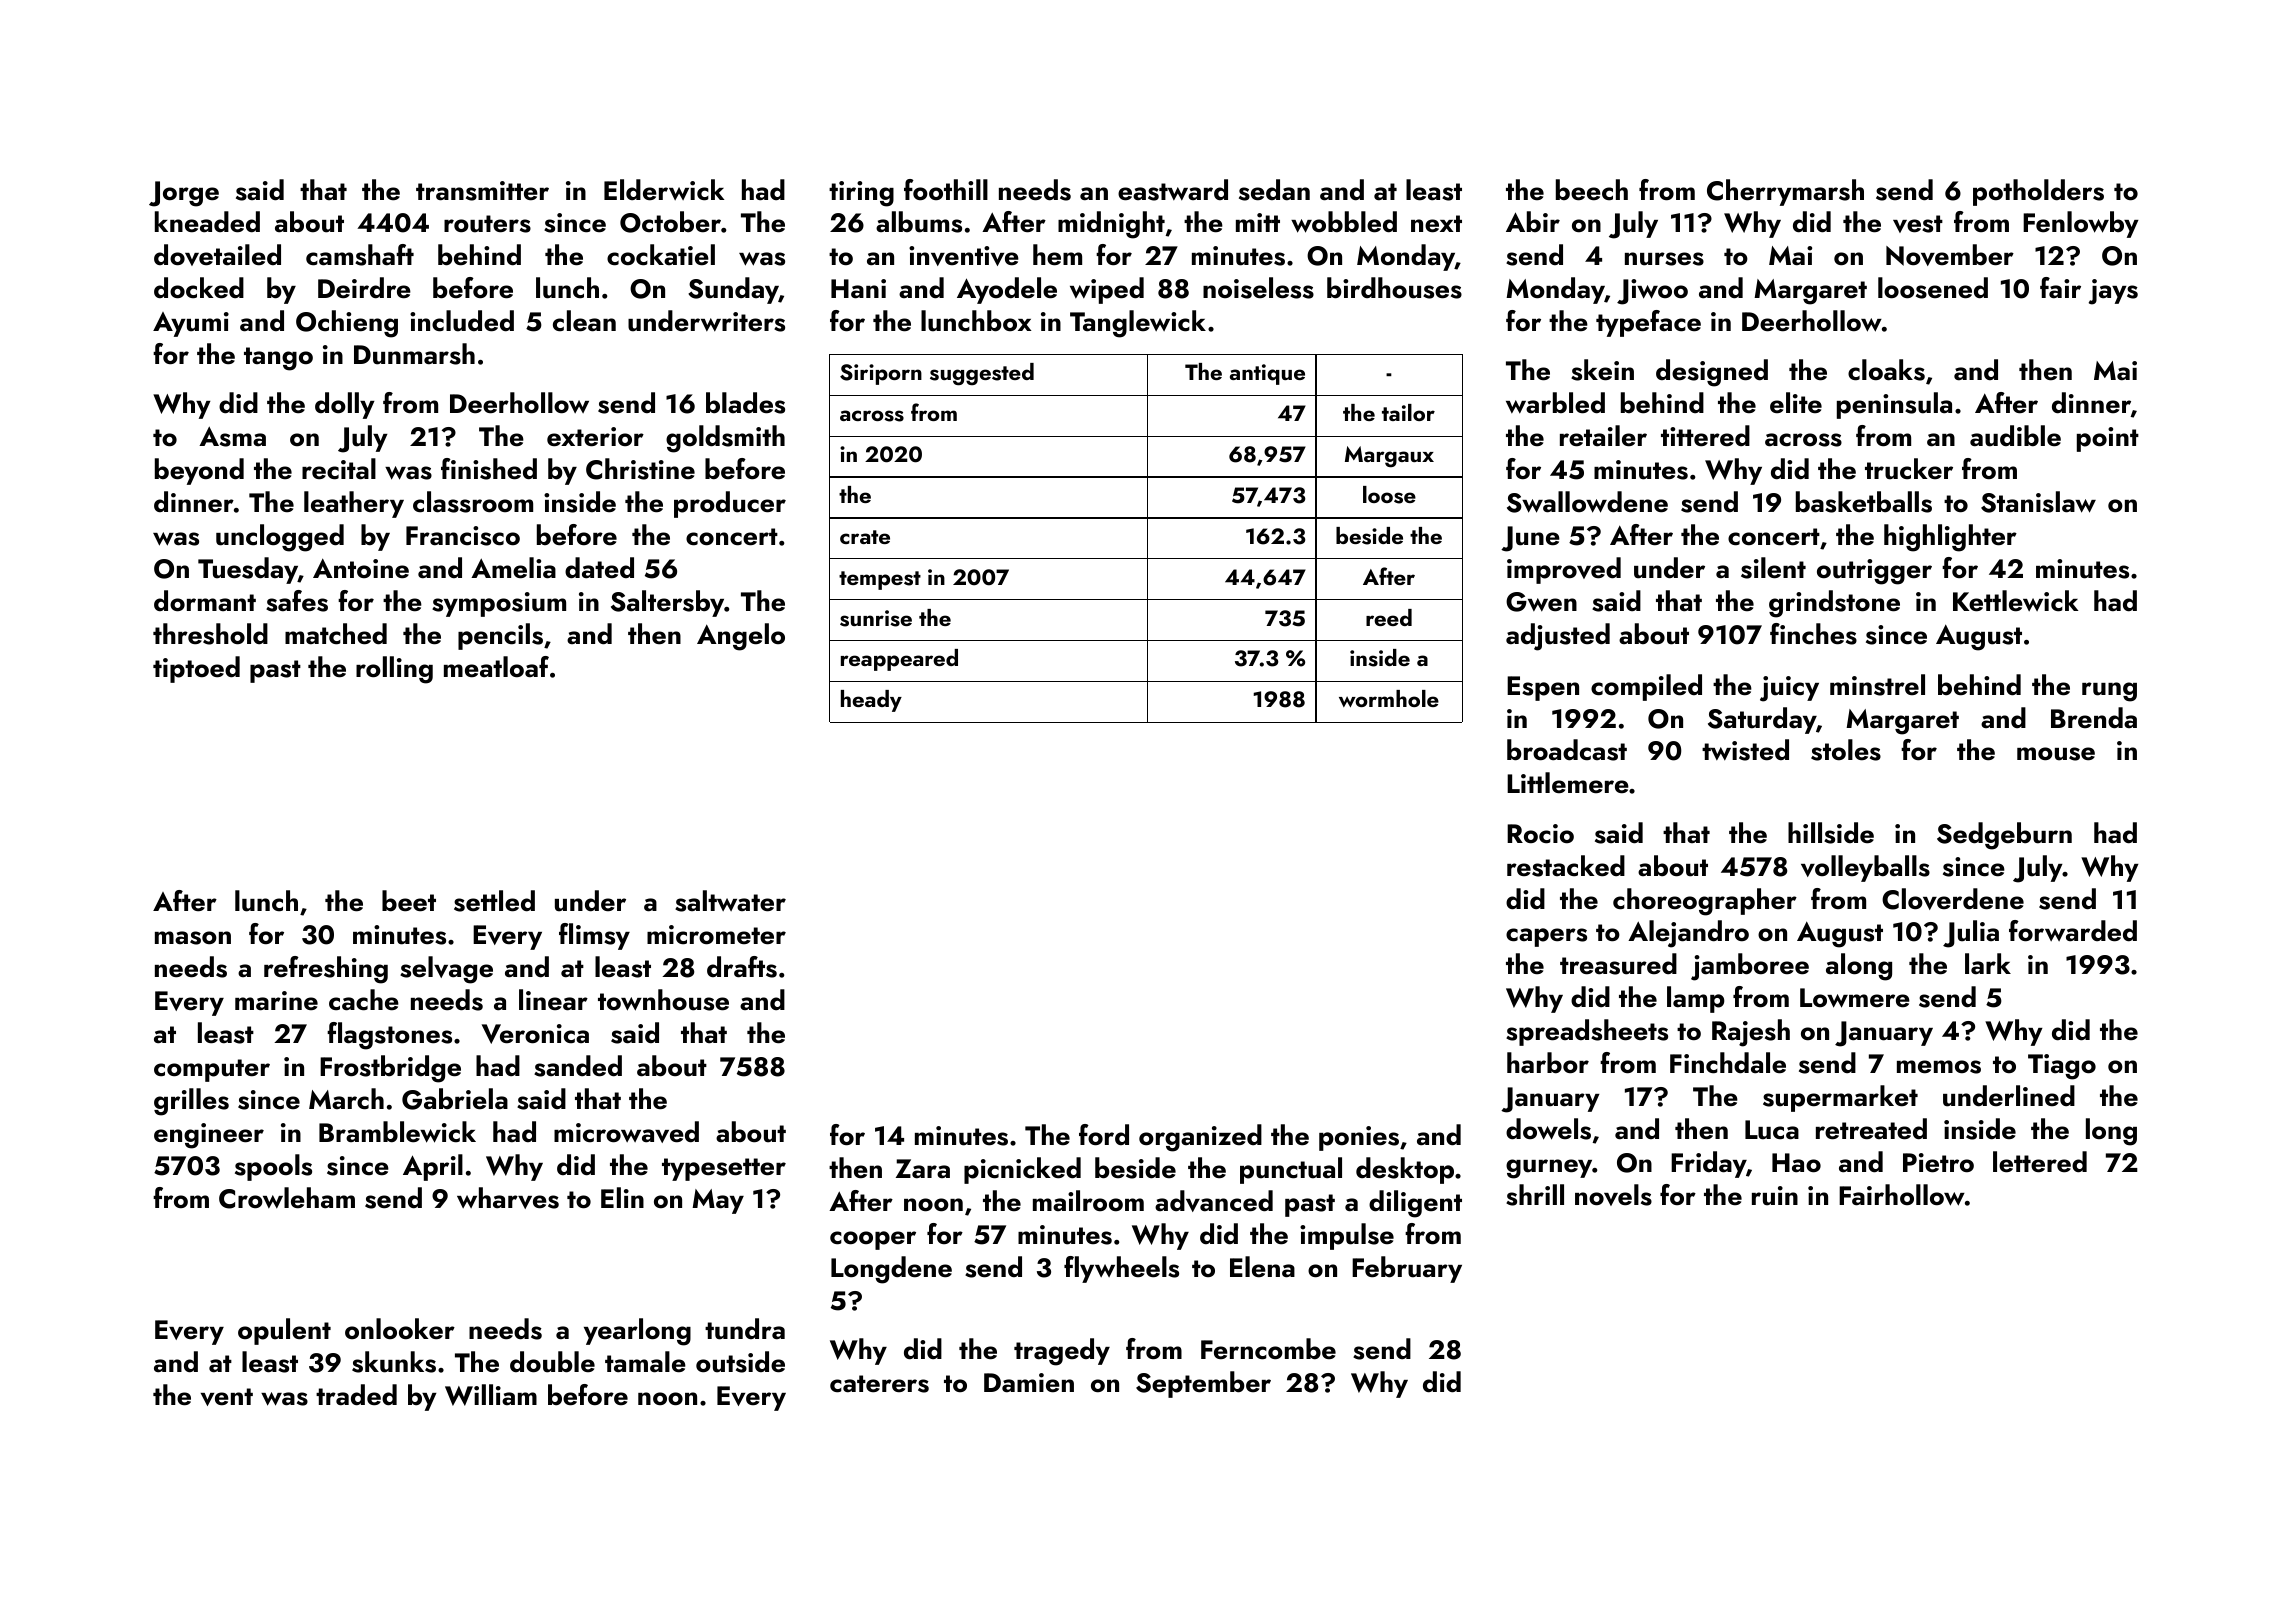 This page has width=2292, height=1620. I want to click on harbor, so click(1548, 1063).
